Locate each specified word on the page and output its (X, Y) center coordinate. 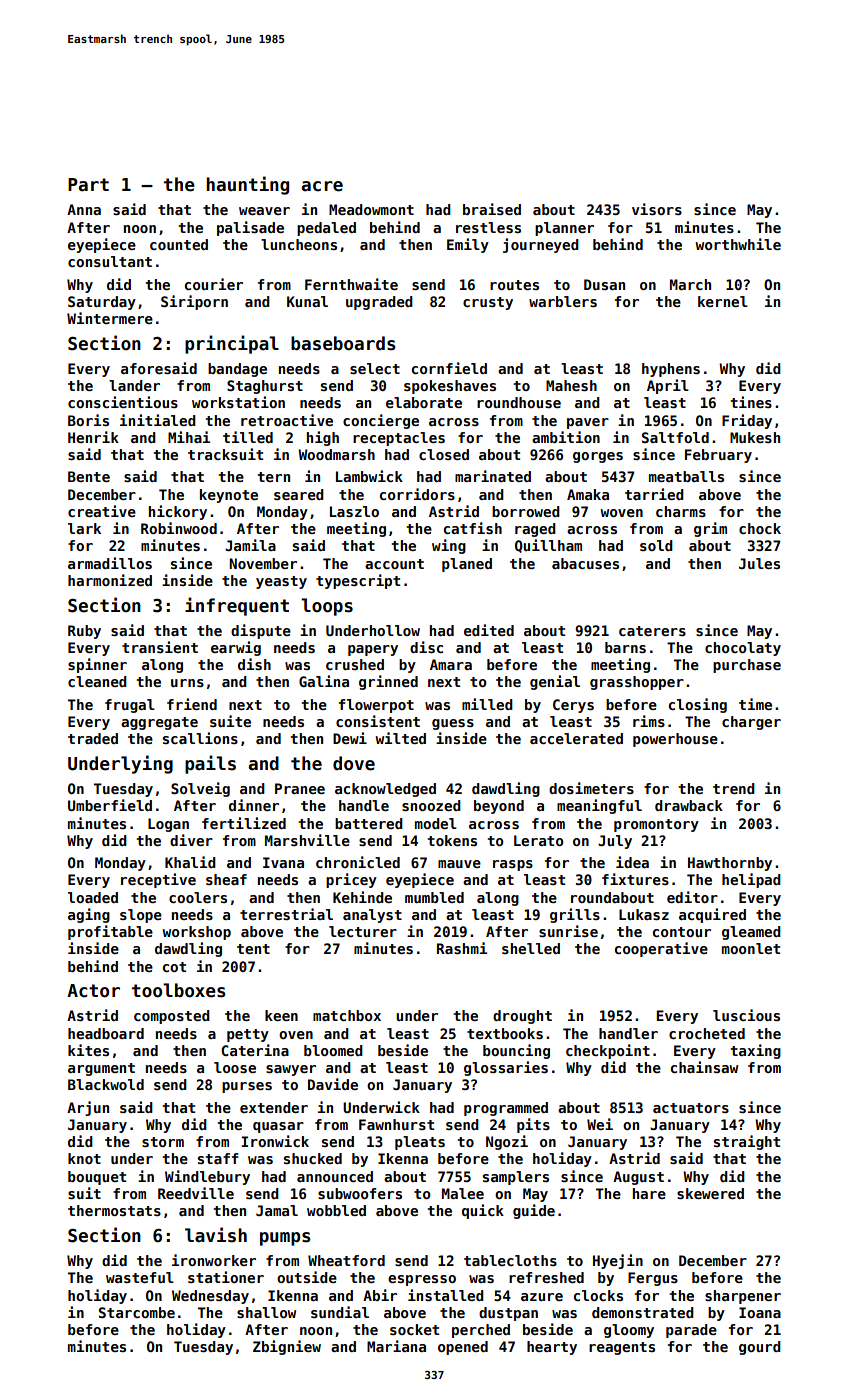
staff (218, 1158)
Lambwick (369, 476)
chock (760, 528)
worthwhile (738, 244)
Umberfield (110, 805)
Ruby (84, 632)
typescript (358, 581)
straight (747, 1142)
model (436, 823)
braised (492, 209)
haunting (247, 185)
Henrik (93, 437)
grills (575, 915)
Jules (759, 563)
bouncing (516, 1051)
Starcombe (137, 1312)
